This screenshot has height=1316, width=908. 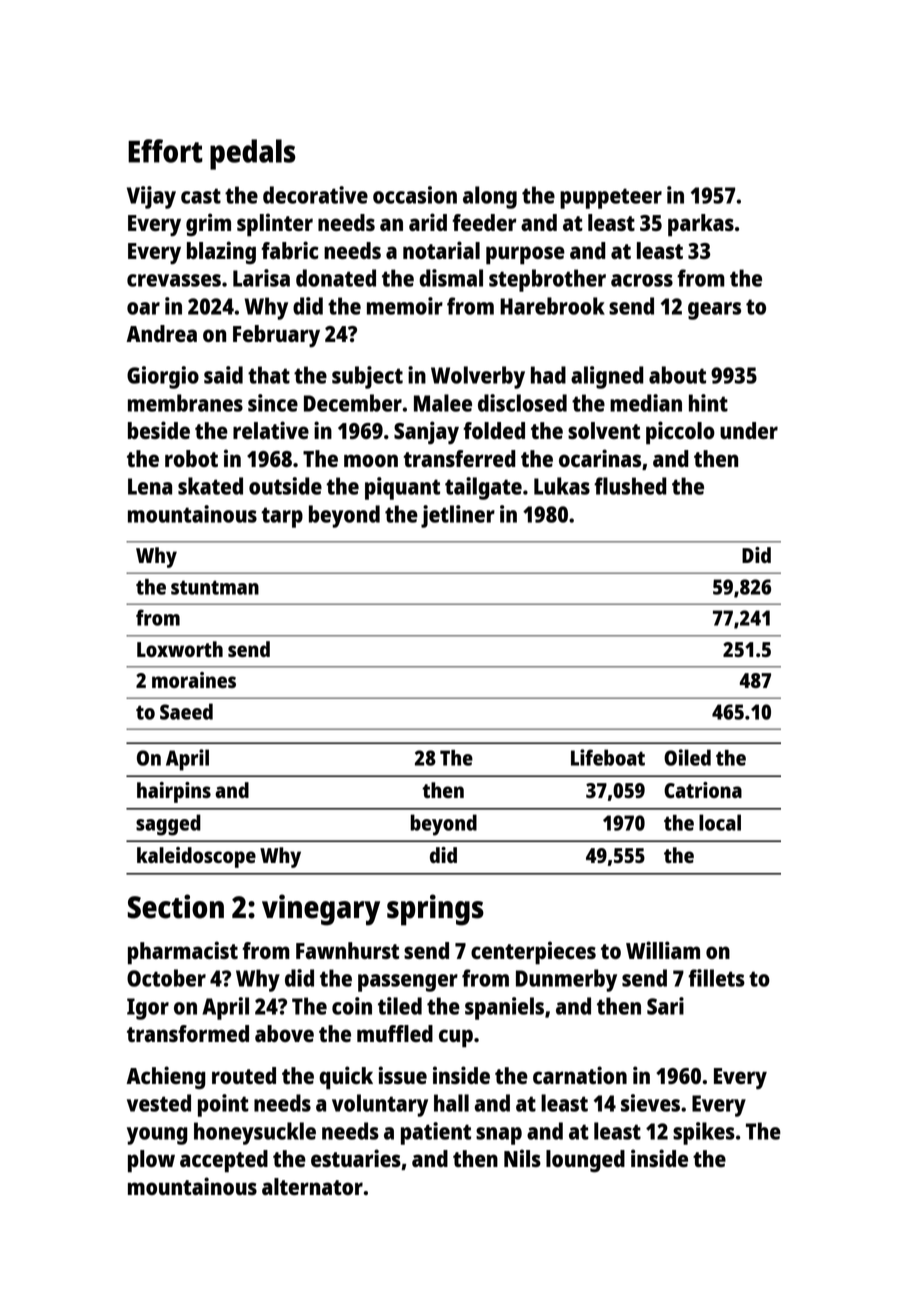 I want to click on tiled, so click(x=400, y=1006).
